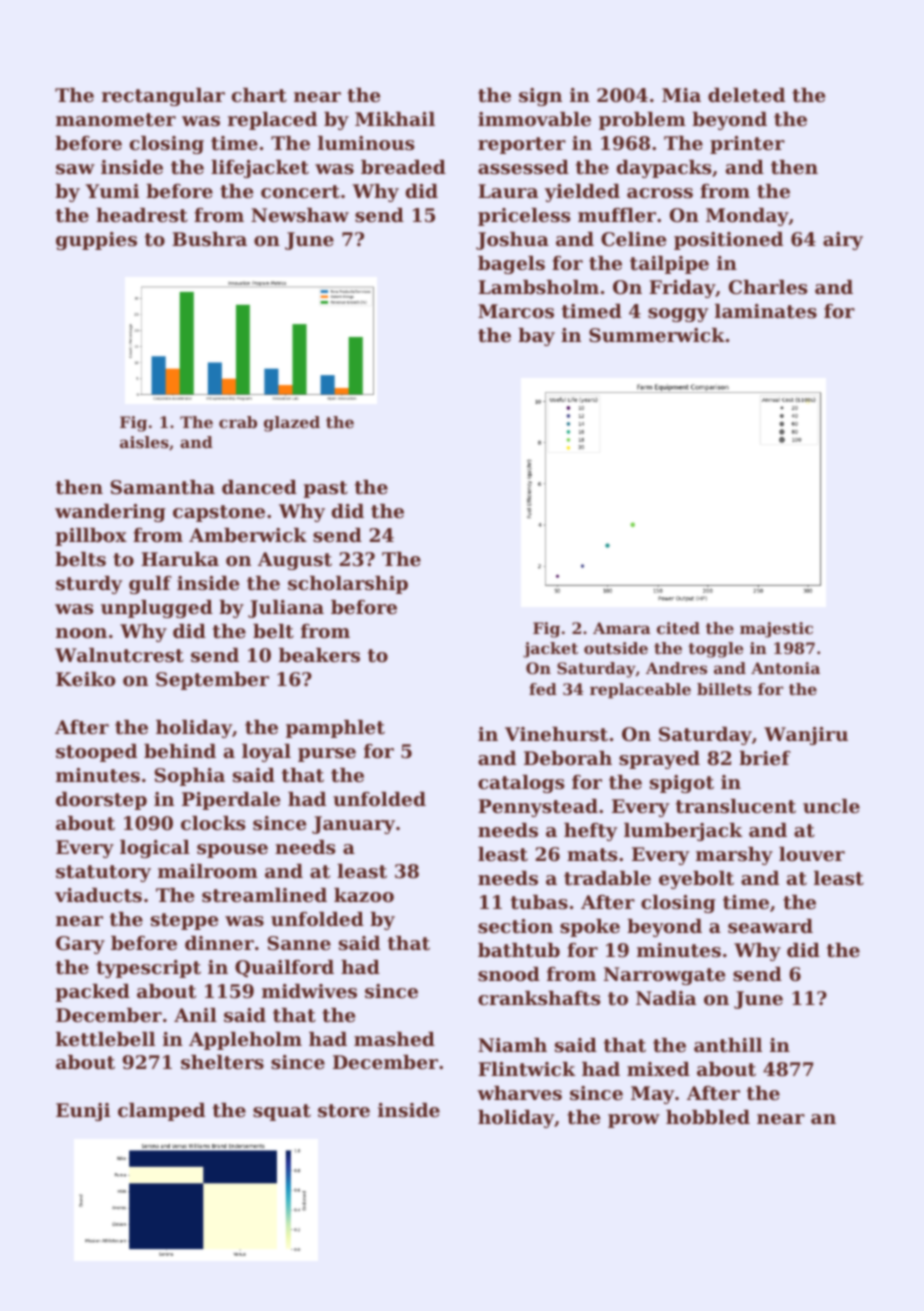 Image resolution: width=924 pixels, height=1311 pixels. What do you see at coordinates (592, 855) in the page?
I see `mats` at bounding box center [592, 855].
